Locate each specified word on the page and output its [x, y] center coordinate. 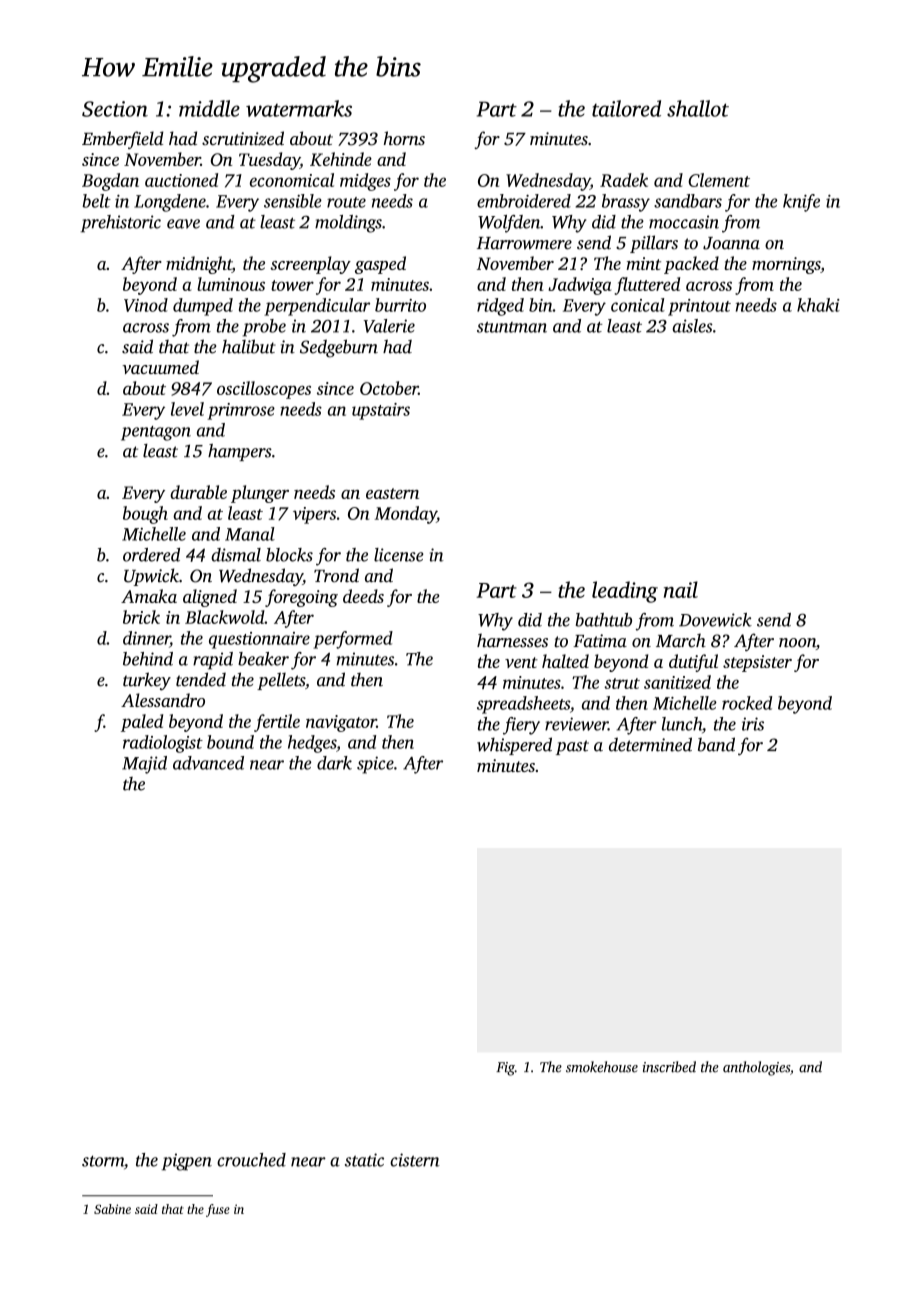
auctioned [181, 180]
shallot [698, 108]
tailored [626, 108]
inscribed [669, 1067]
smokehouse [602, 1067]
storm [103, 1161]
